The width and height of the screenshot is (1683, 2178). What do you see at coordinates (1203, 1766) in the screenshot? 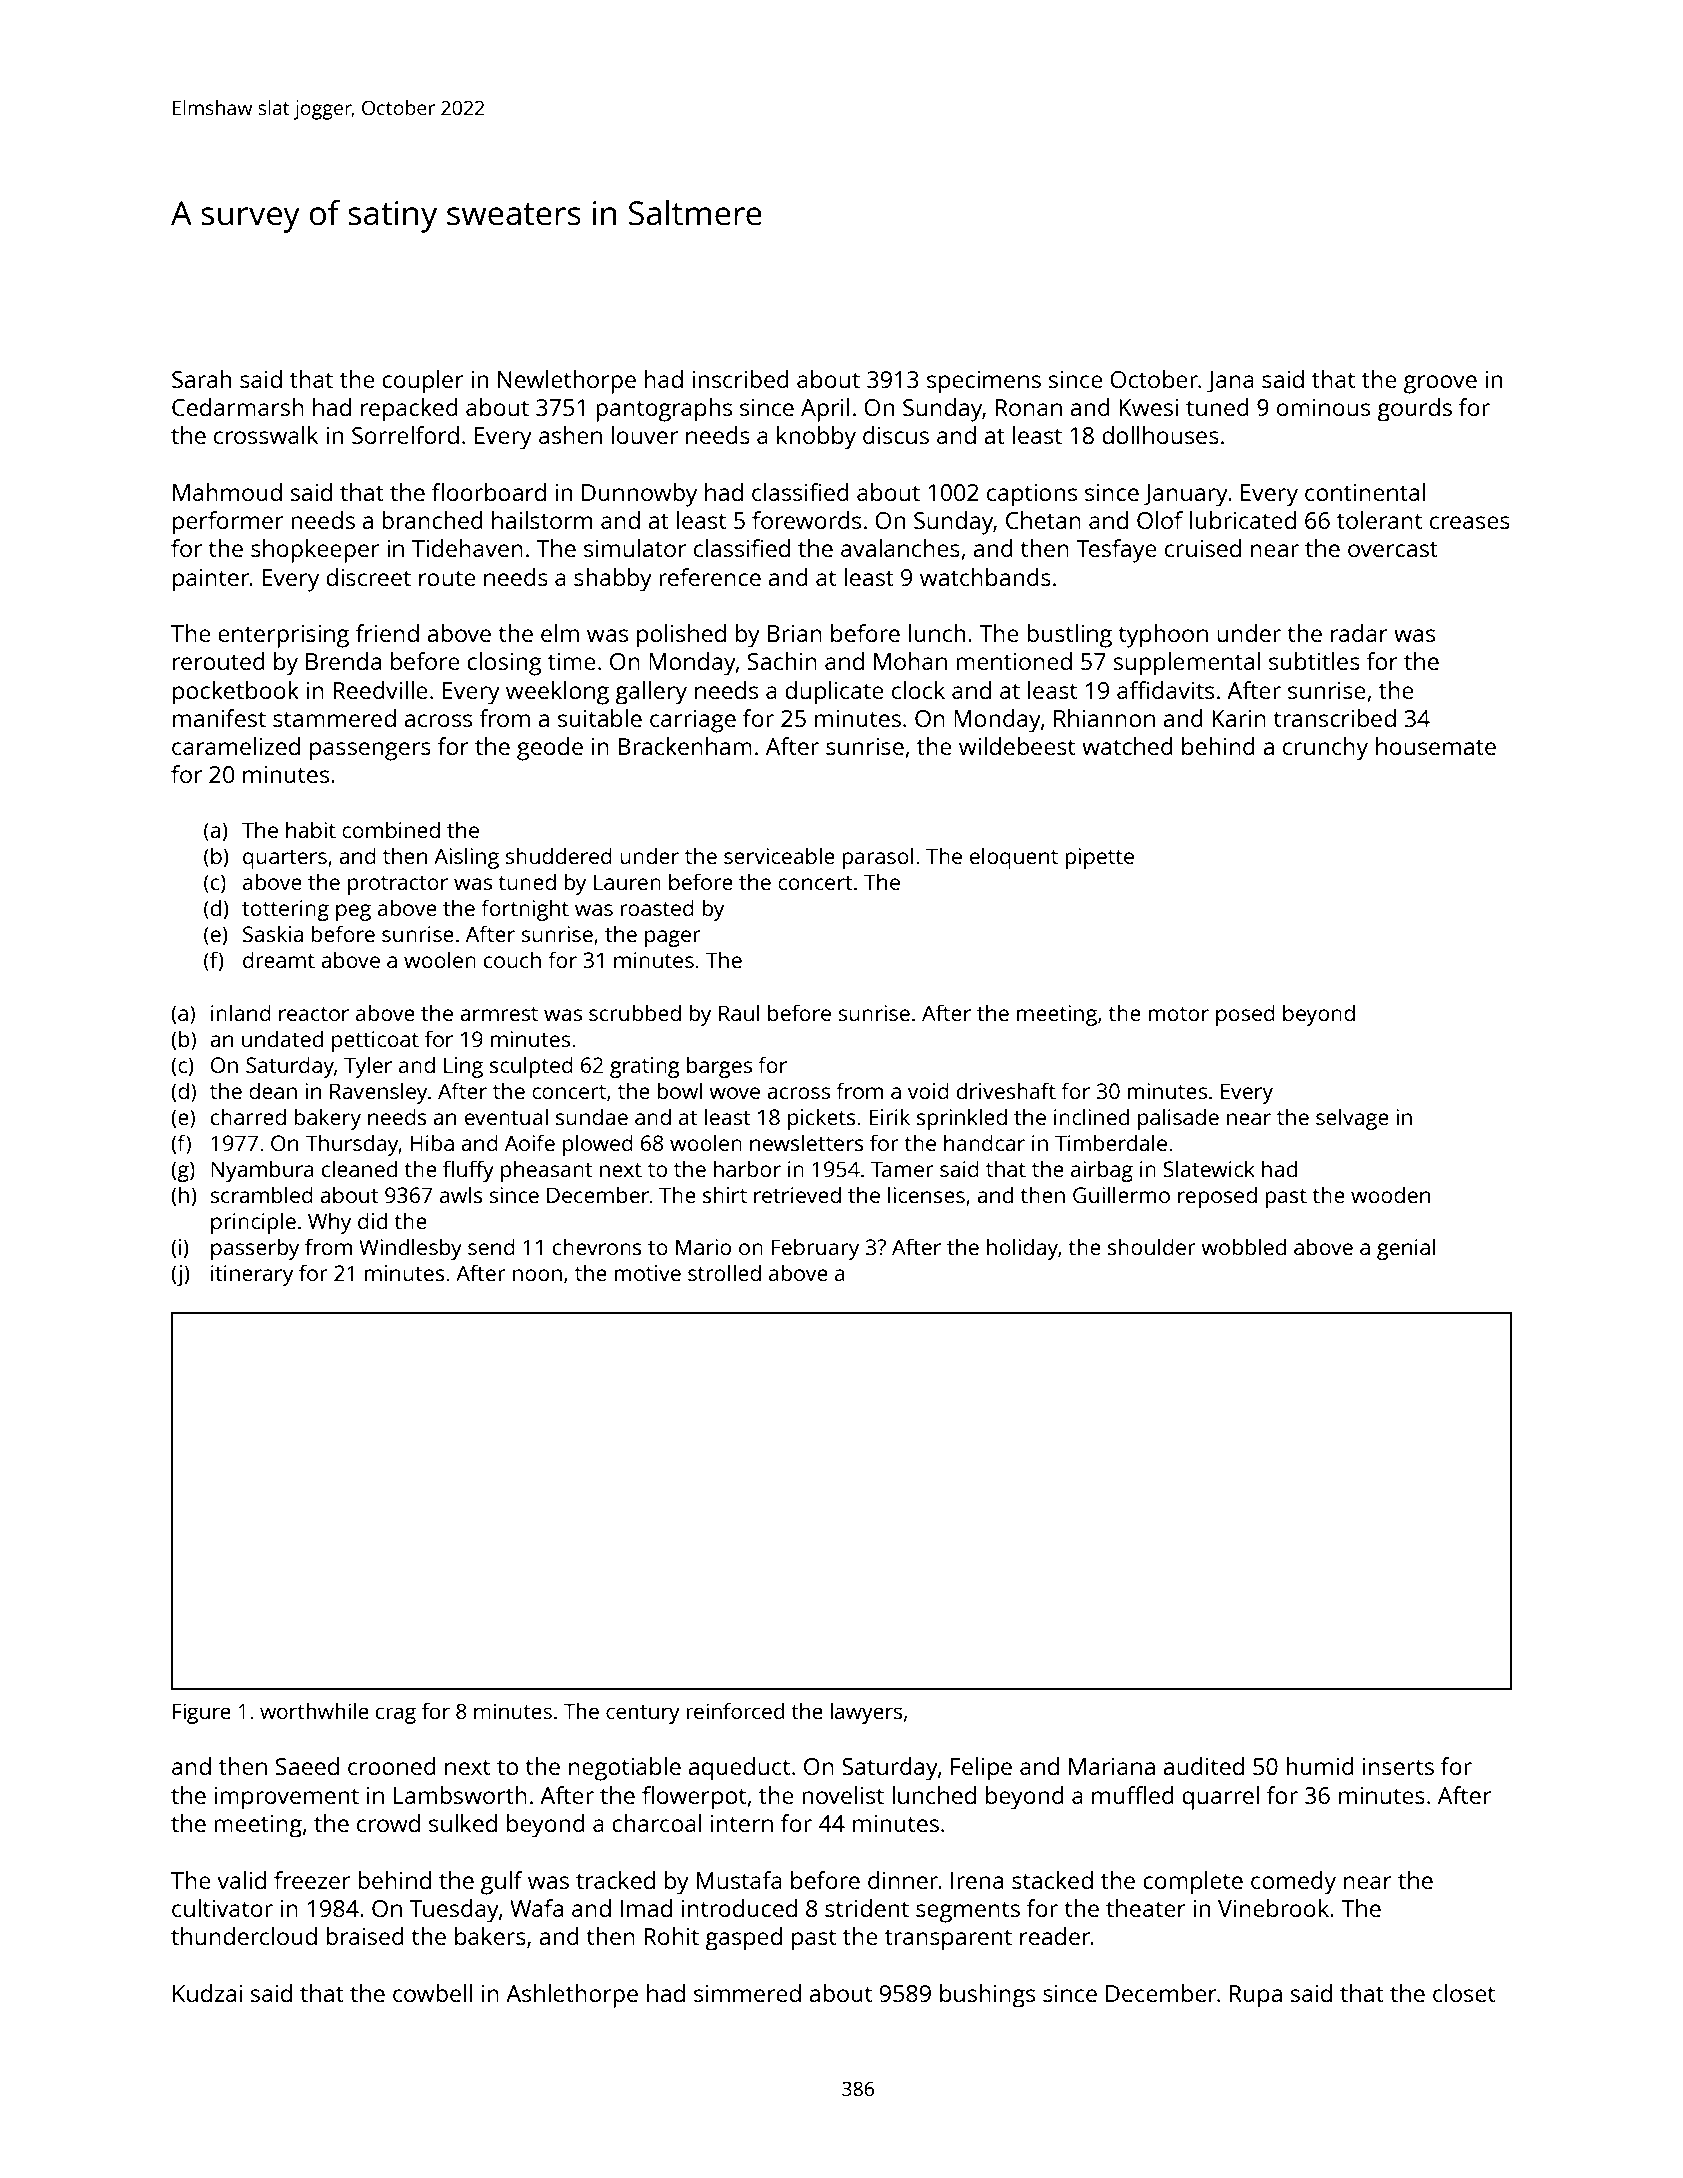
I see `audited` at bounding box center [1203, 1766].
